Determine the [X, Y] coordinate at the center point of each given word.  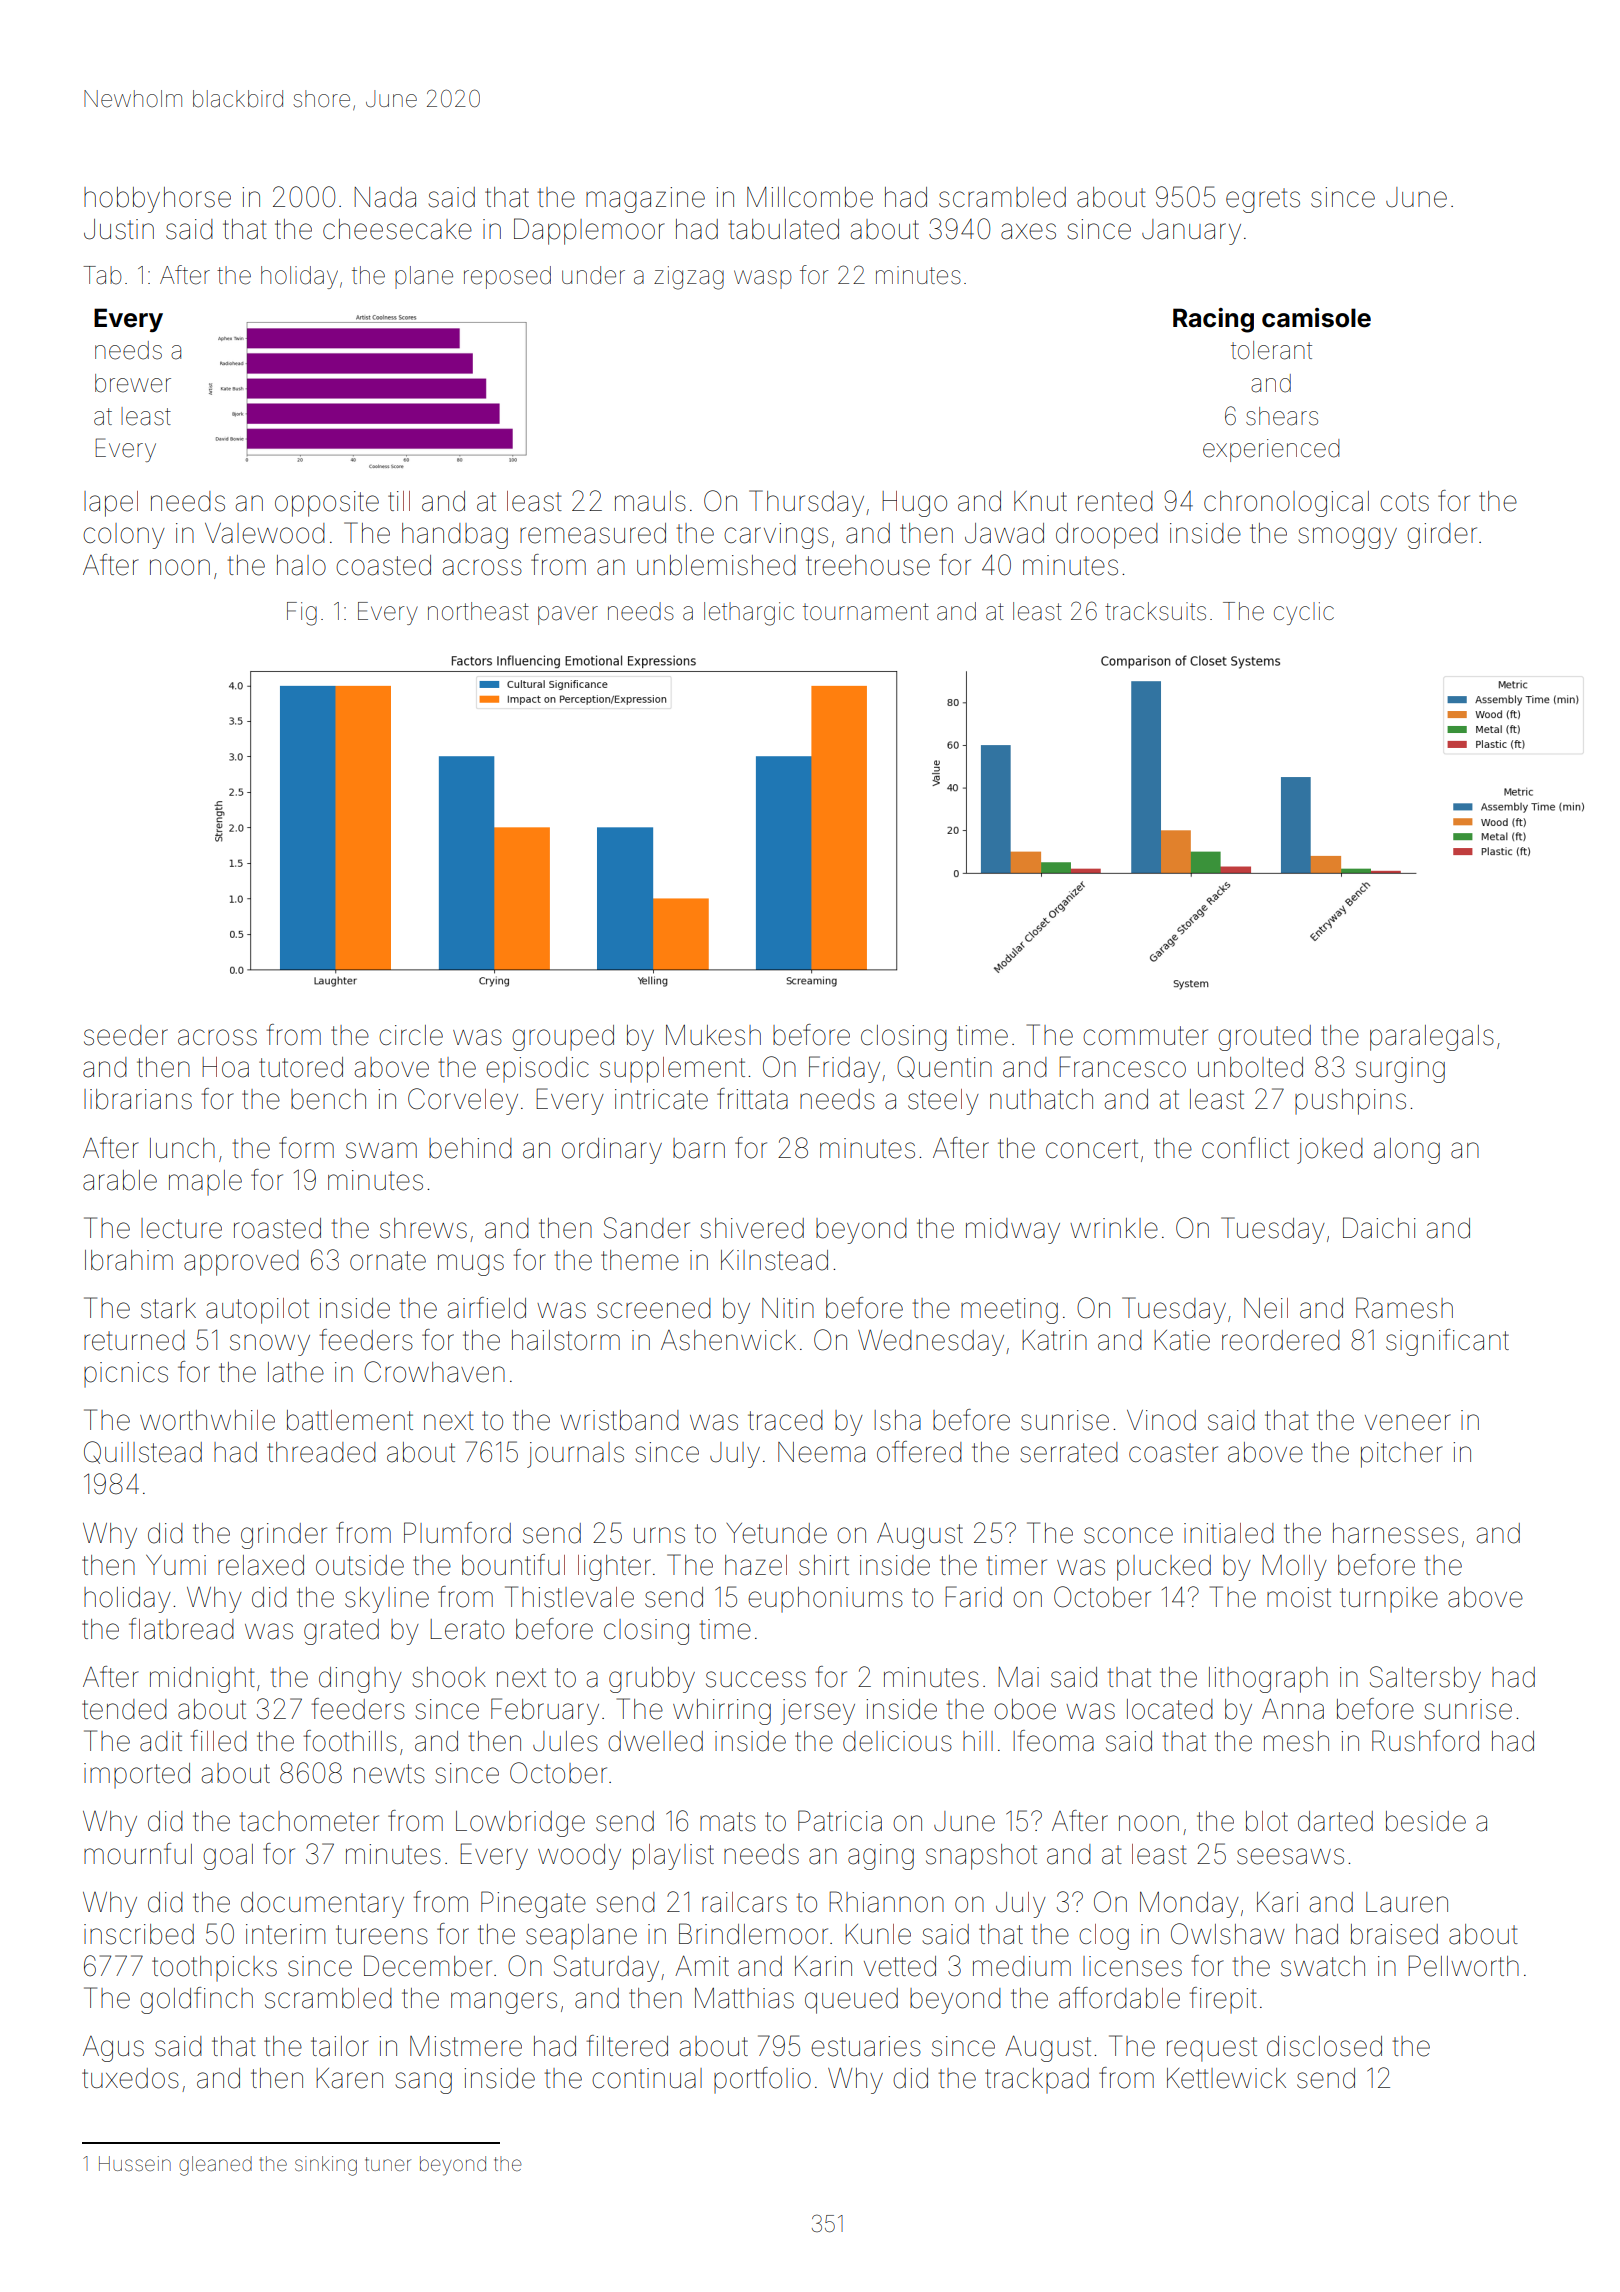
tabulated [784, 229]
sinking [326, 2166]
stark [168, 1308]
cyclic [1304, 613]
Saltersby [1425, 1679]
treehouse [868, 565]
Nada [385, 197]
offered [919, 1452]
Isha [897, 1420]
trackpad [1037, 2080]
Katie [1182, 1340]
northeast [478, 611]
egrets [1263, 200]
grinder [284, 1536]
